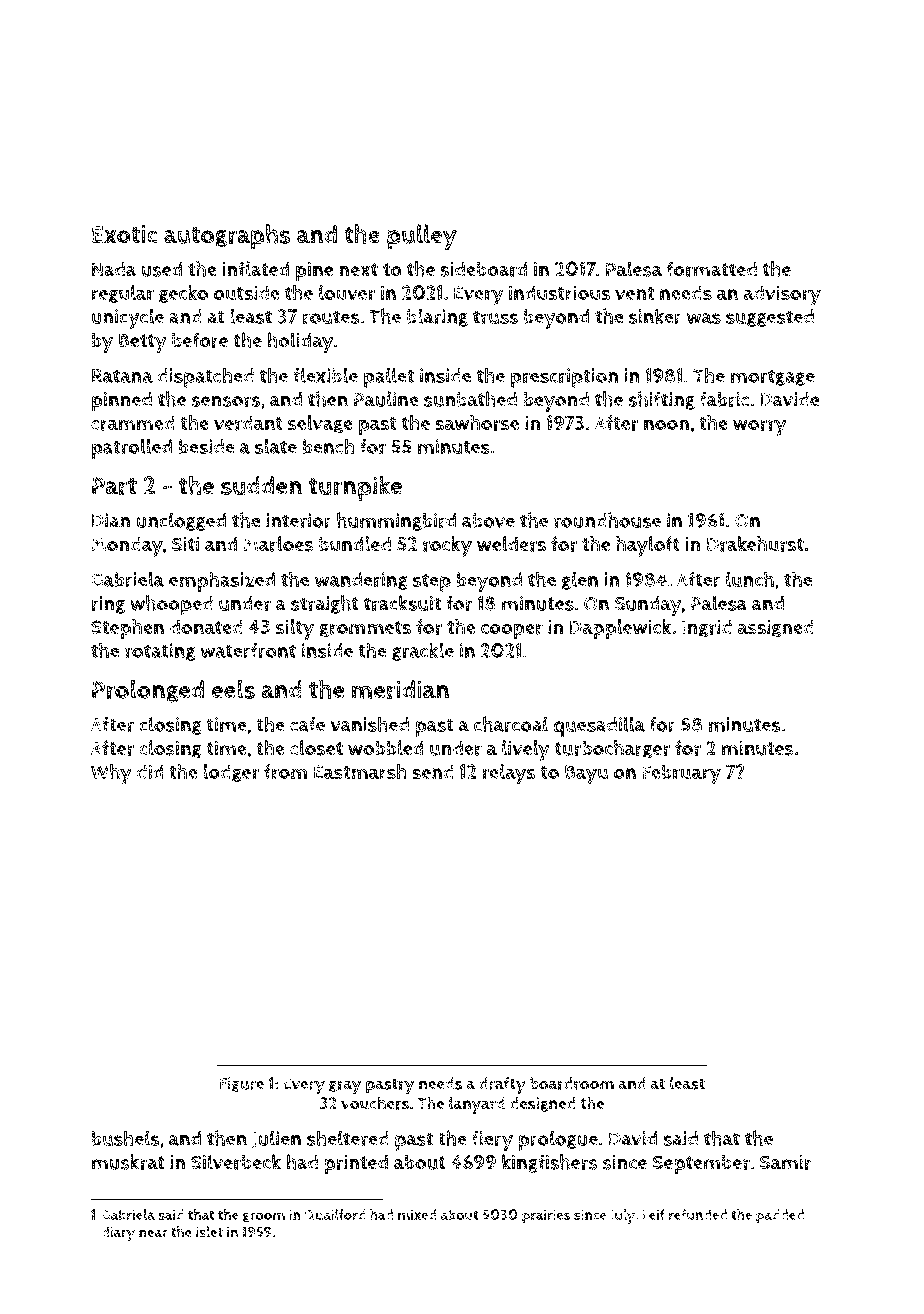  I want to click on Figure, so click(242, 1084).
